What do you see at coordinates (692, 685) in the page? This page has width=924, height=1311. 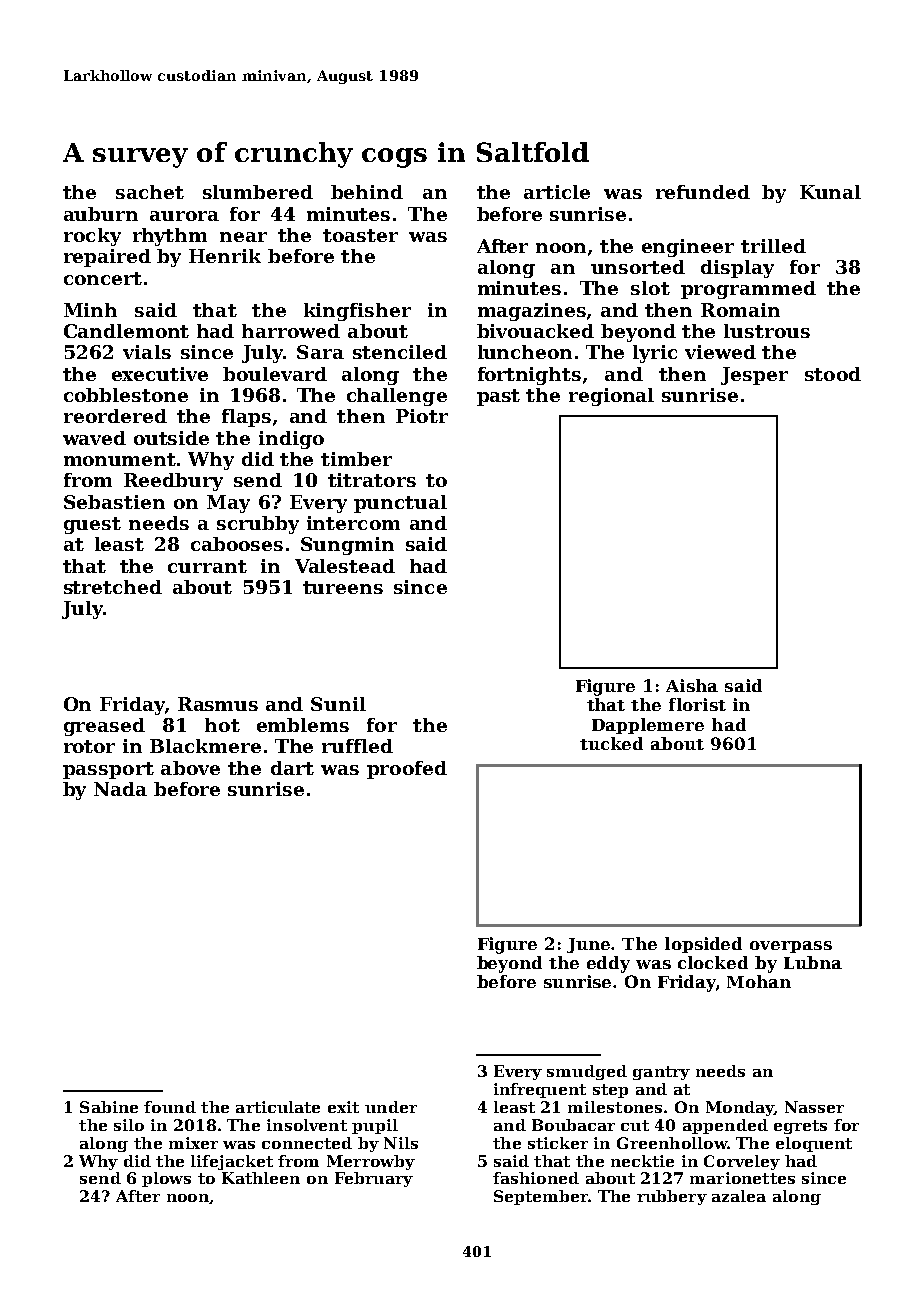 I see `Aisha` at bounding box center [692, 685].
